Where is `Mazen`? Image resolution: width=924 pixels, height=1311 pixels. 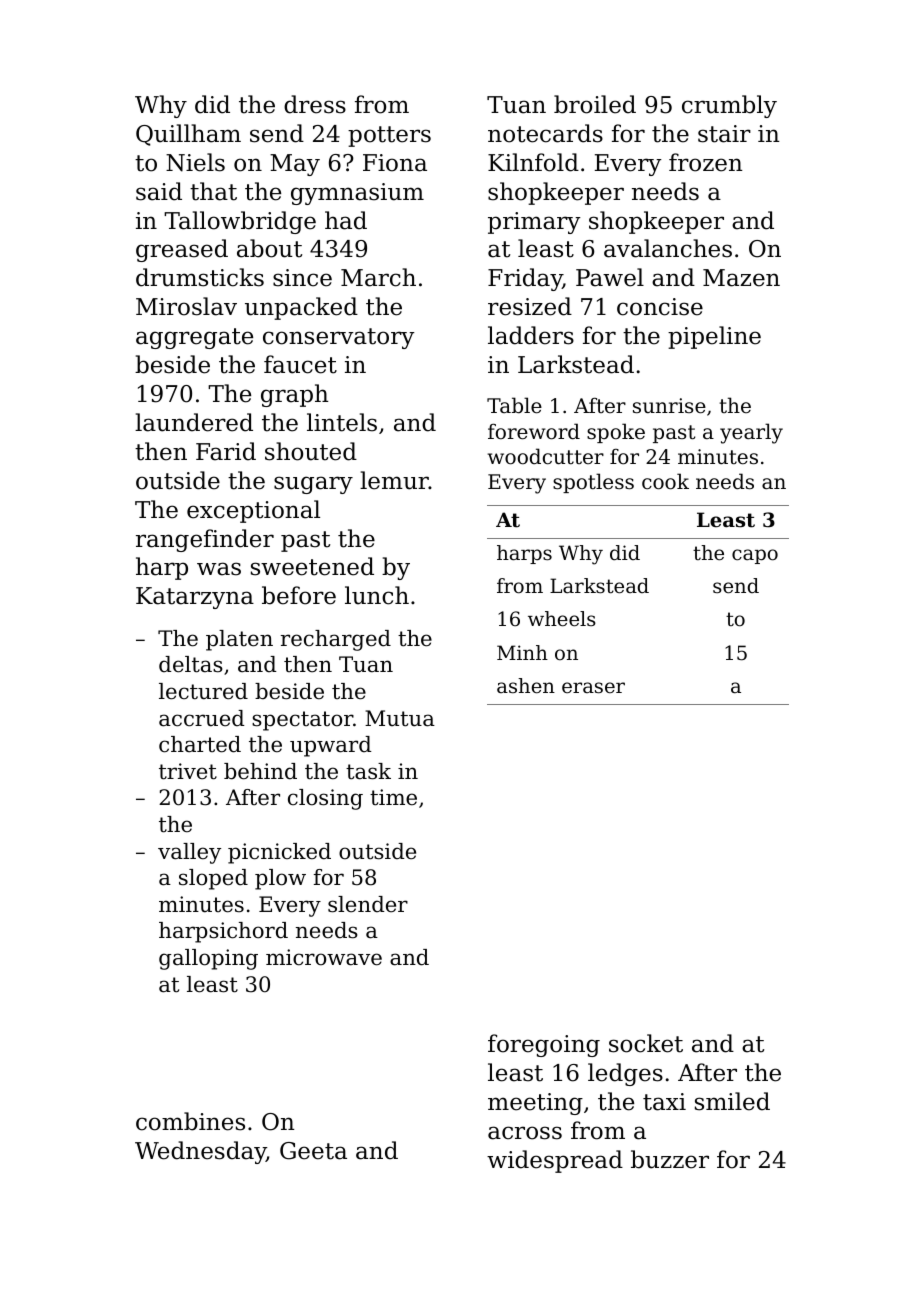
Mazen is located at coordinates (741, 278).
